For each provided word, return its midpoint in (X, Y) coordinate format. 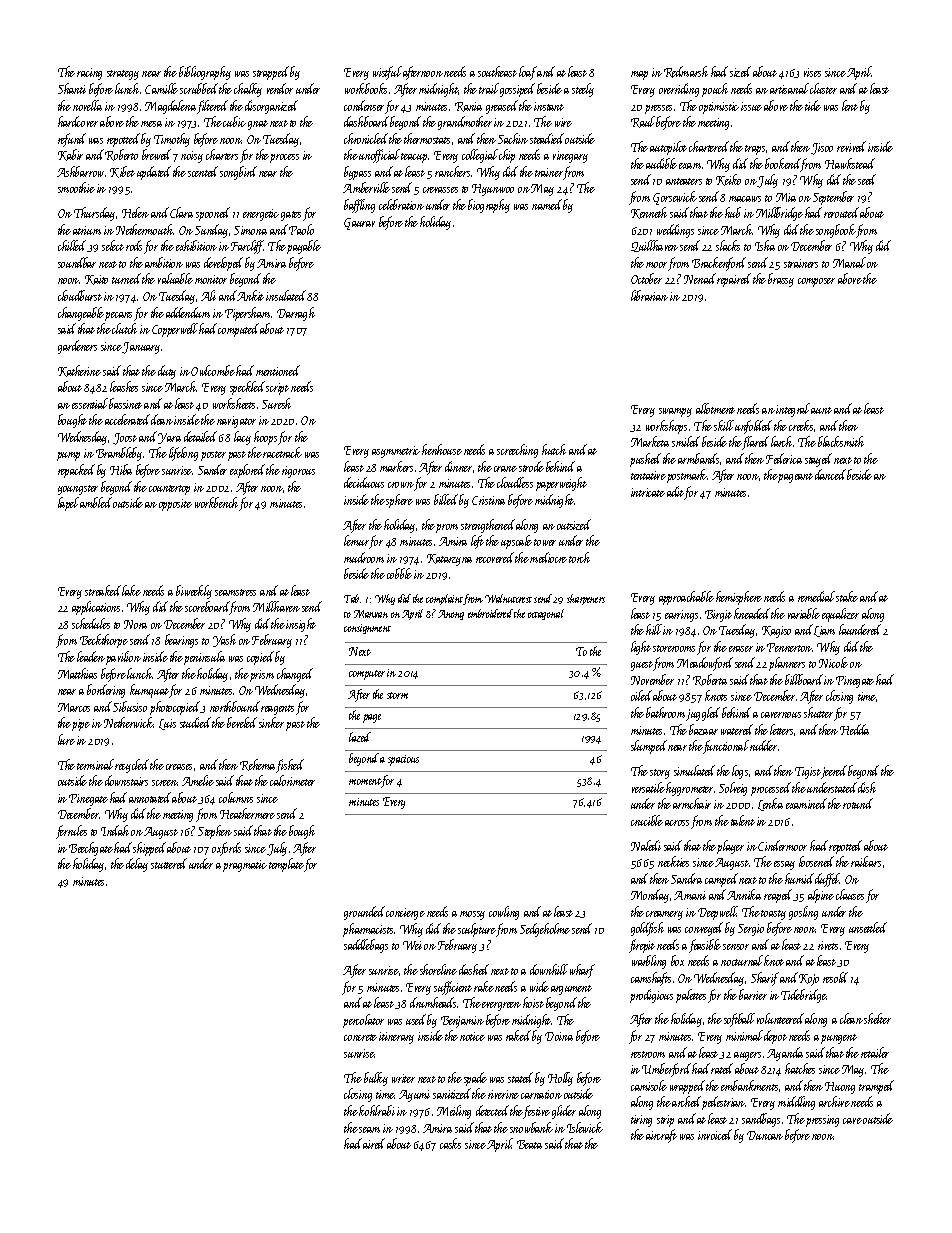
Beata (529, 1144)
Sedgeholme (545, 930)
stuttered (169, 863)
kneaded (752, 613)
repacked (76, 471)
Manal (849, 262)
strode (531, 466)
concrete (360, 1037)
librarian (649, 295)
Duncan (765, 1135)
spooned (213, 214)
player (730, 847)
